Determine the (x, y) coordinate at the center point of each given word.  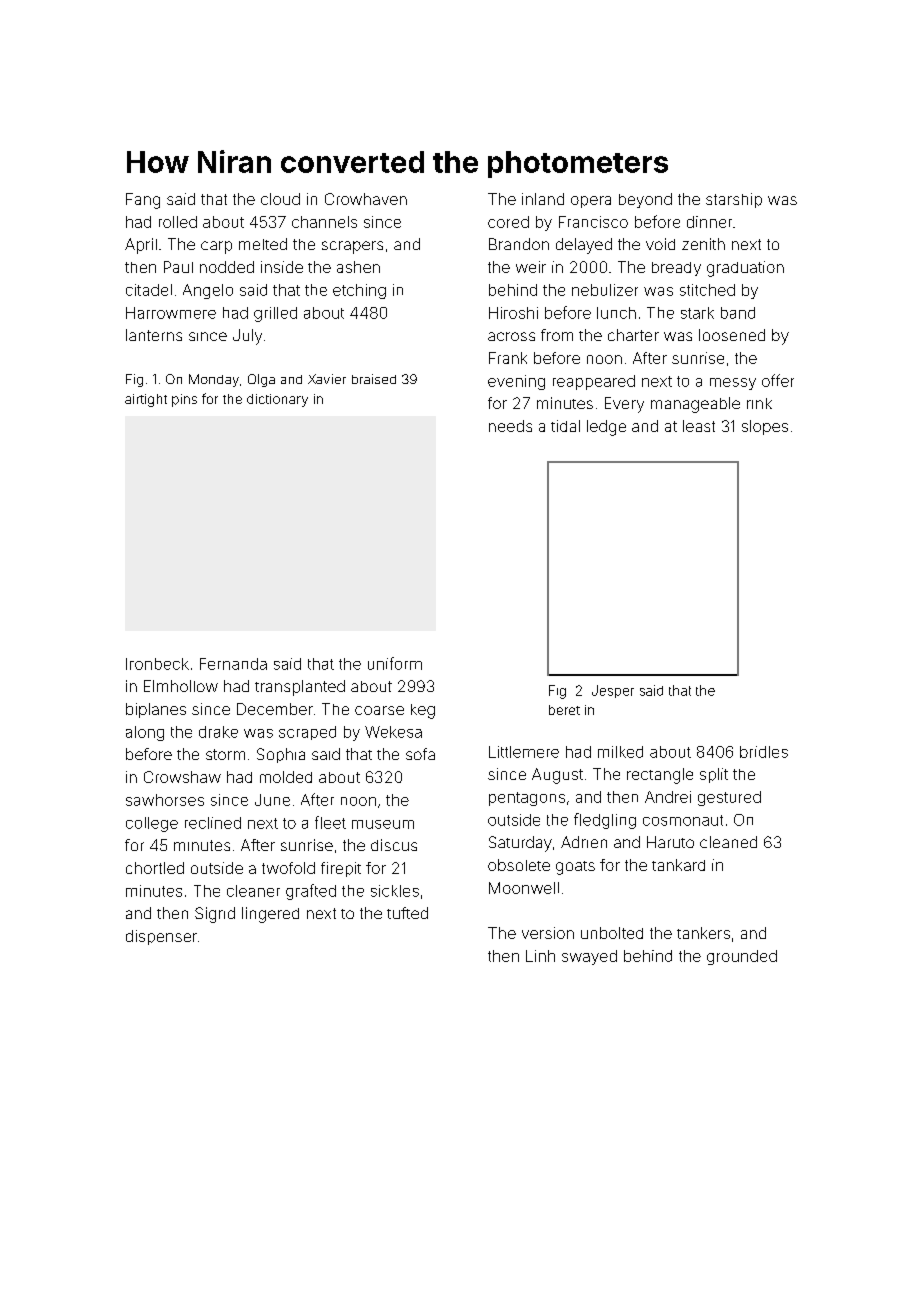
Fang (143, 201)
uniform (395, 663)
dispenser (161, 937)
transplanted (300, 688)
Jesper (613, 691)
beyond (645, 200)
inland (543, 199)
